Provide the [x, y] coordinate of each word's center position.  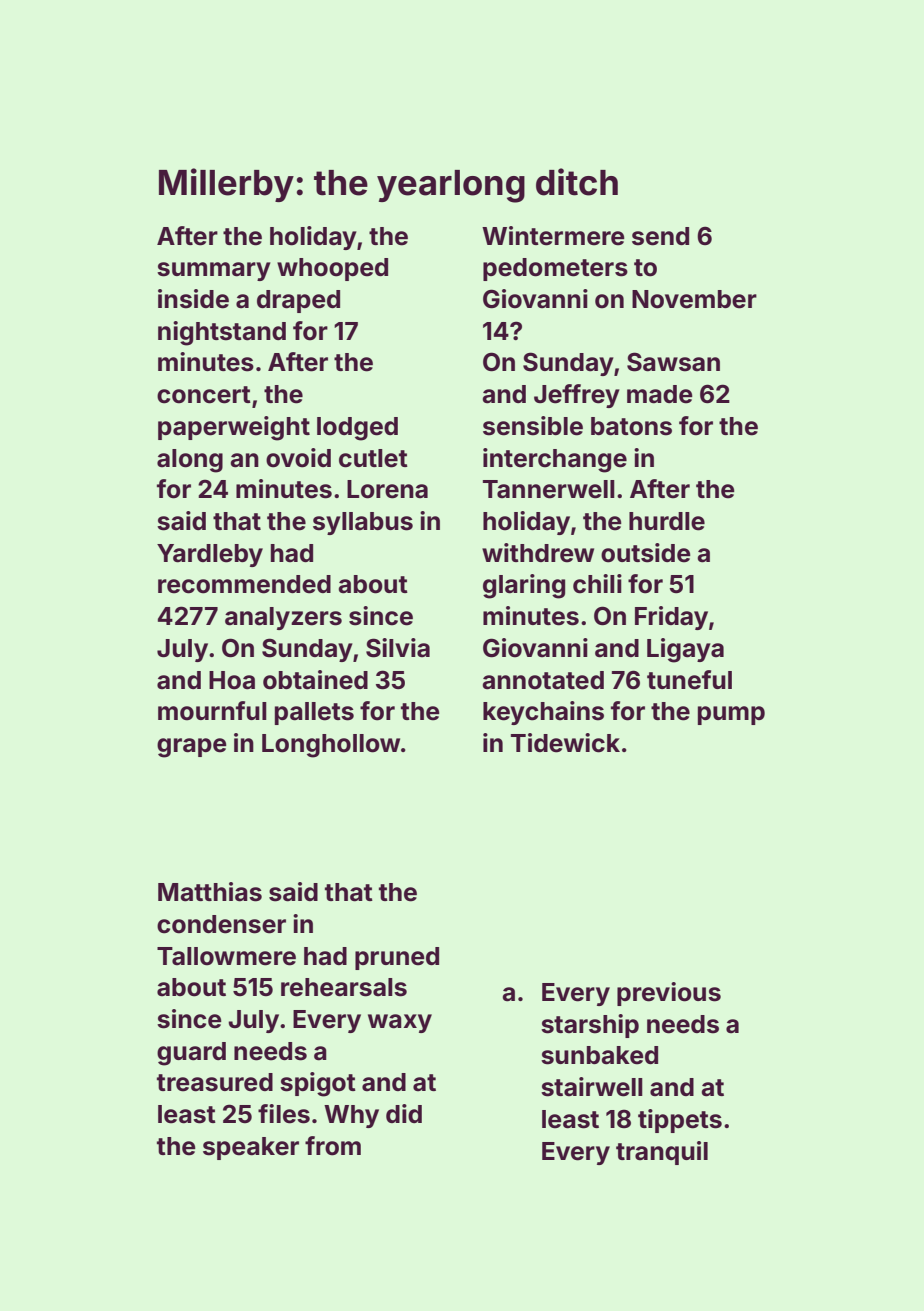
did [404, 1113]
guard [191, 1054]
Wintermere [553, 236]
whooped [332, 269]
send [660, 236]
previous [669, 994]
